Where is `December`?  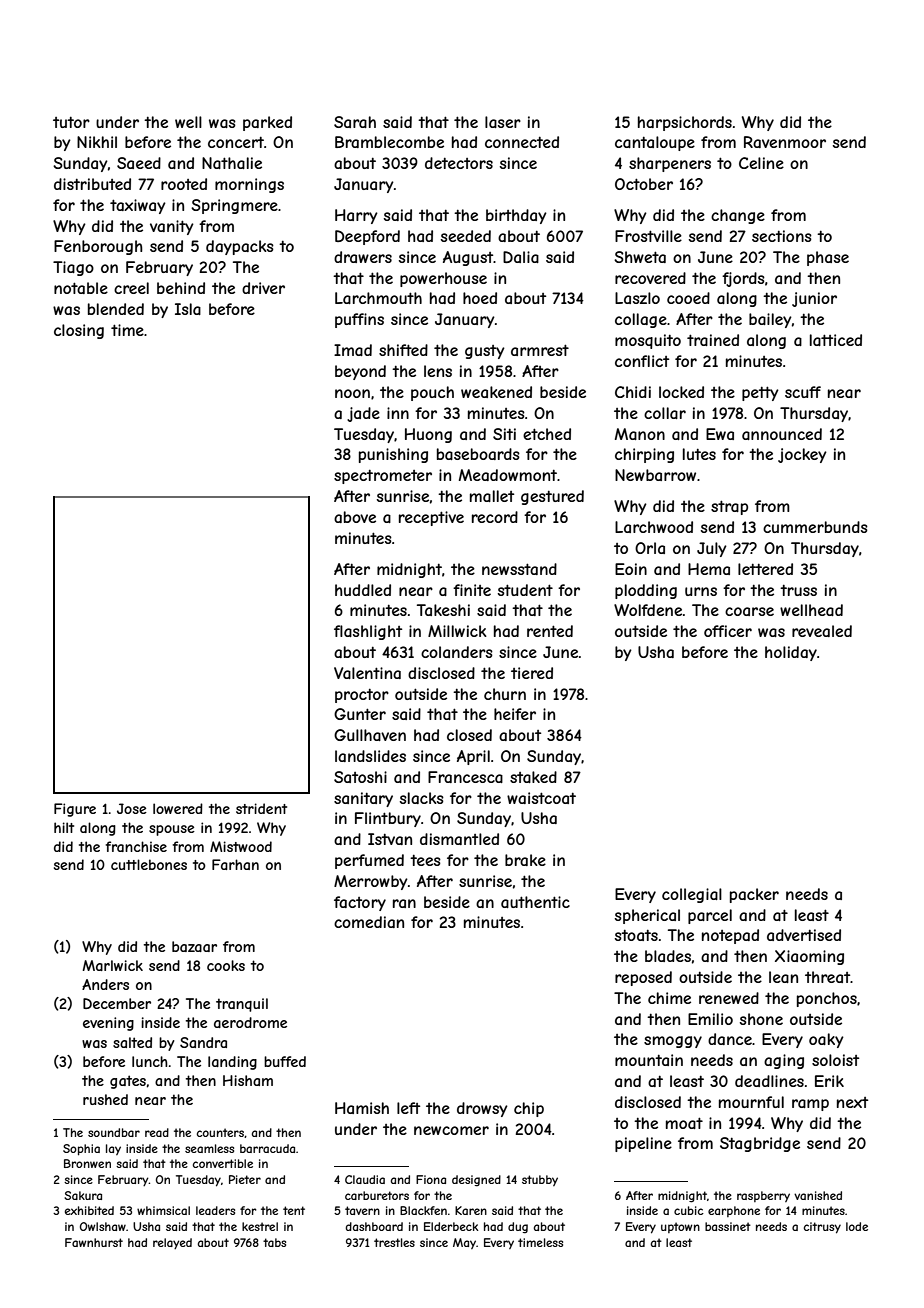 December is located at coordinates (117, 1003).
